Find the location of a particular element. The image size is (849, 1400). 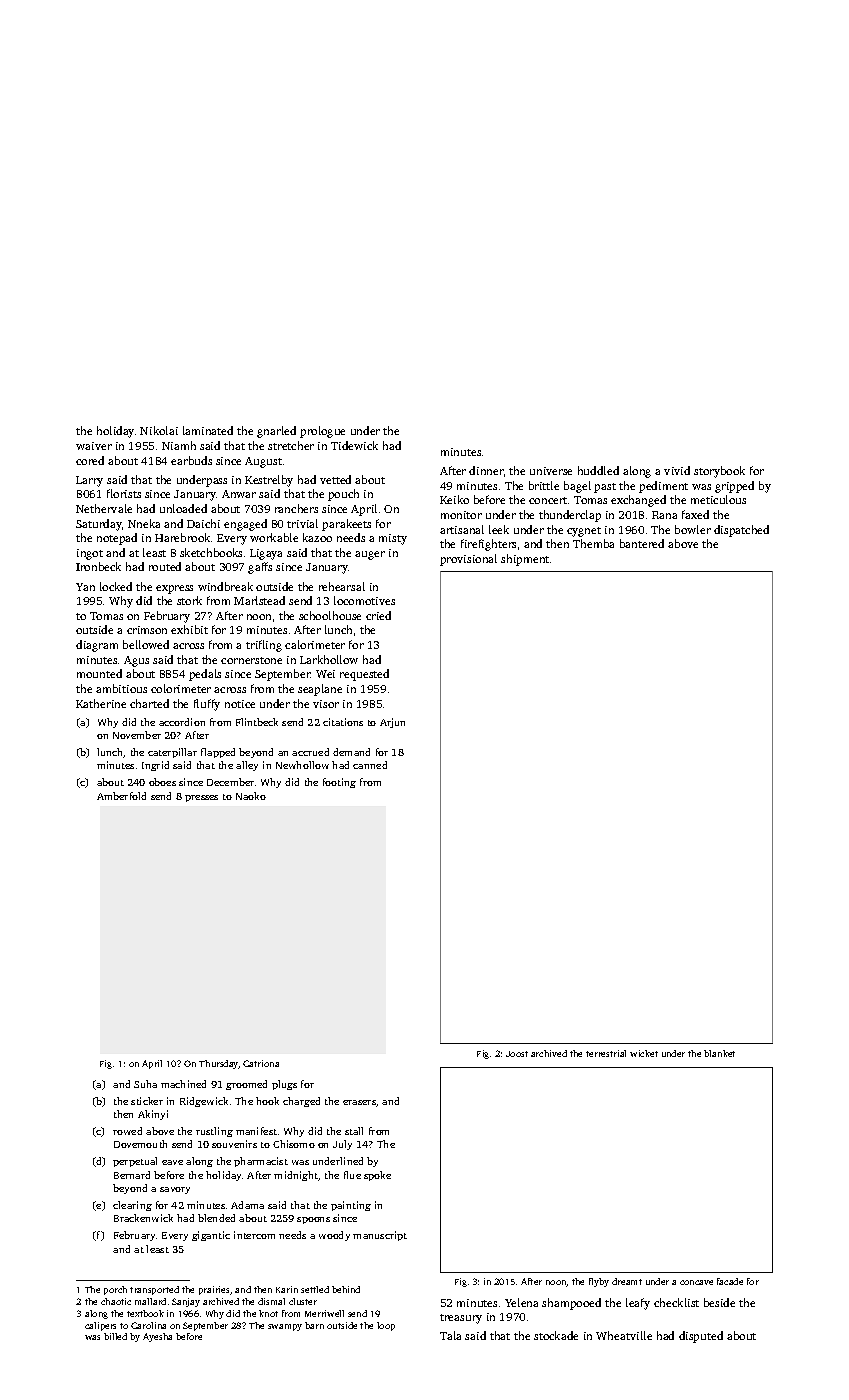

Naoko is located at coordinates (251, 796).
